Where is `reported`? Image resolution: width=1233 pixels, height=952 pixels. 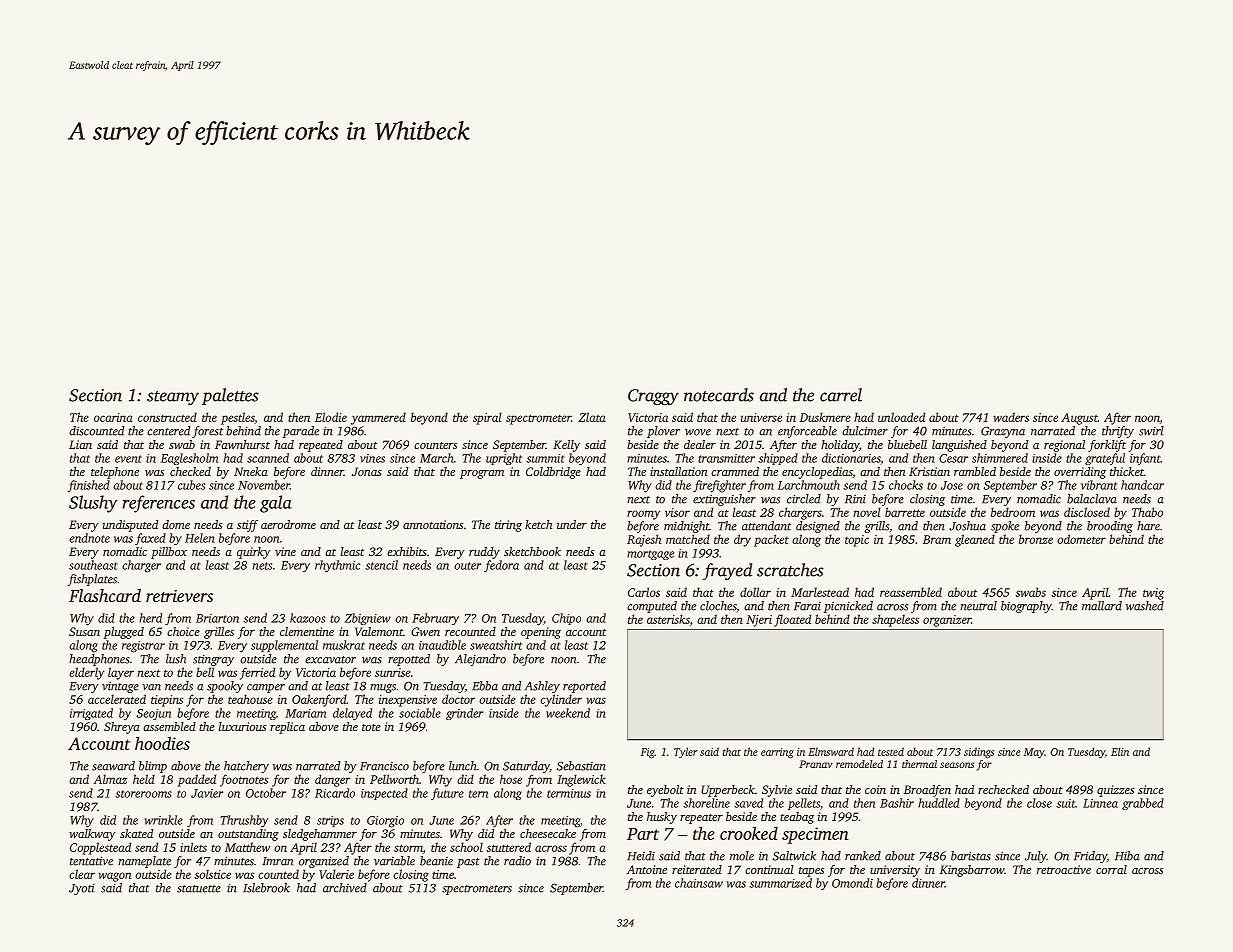 reported is located at coordinates (584, 687).
